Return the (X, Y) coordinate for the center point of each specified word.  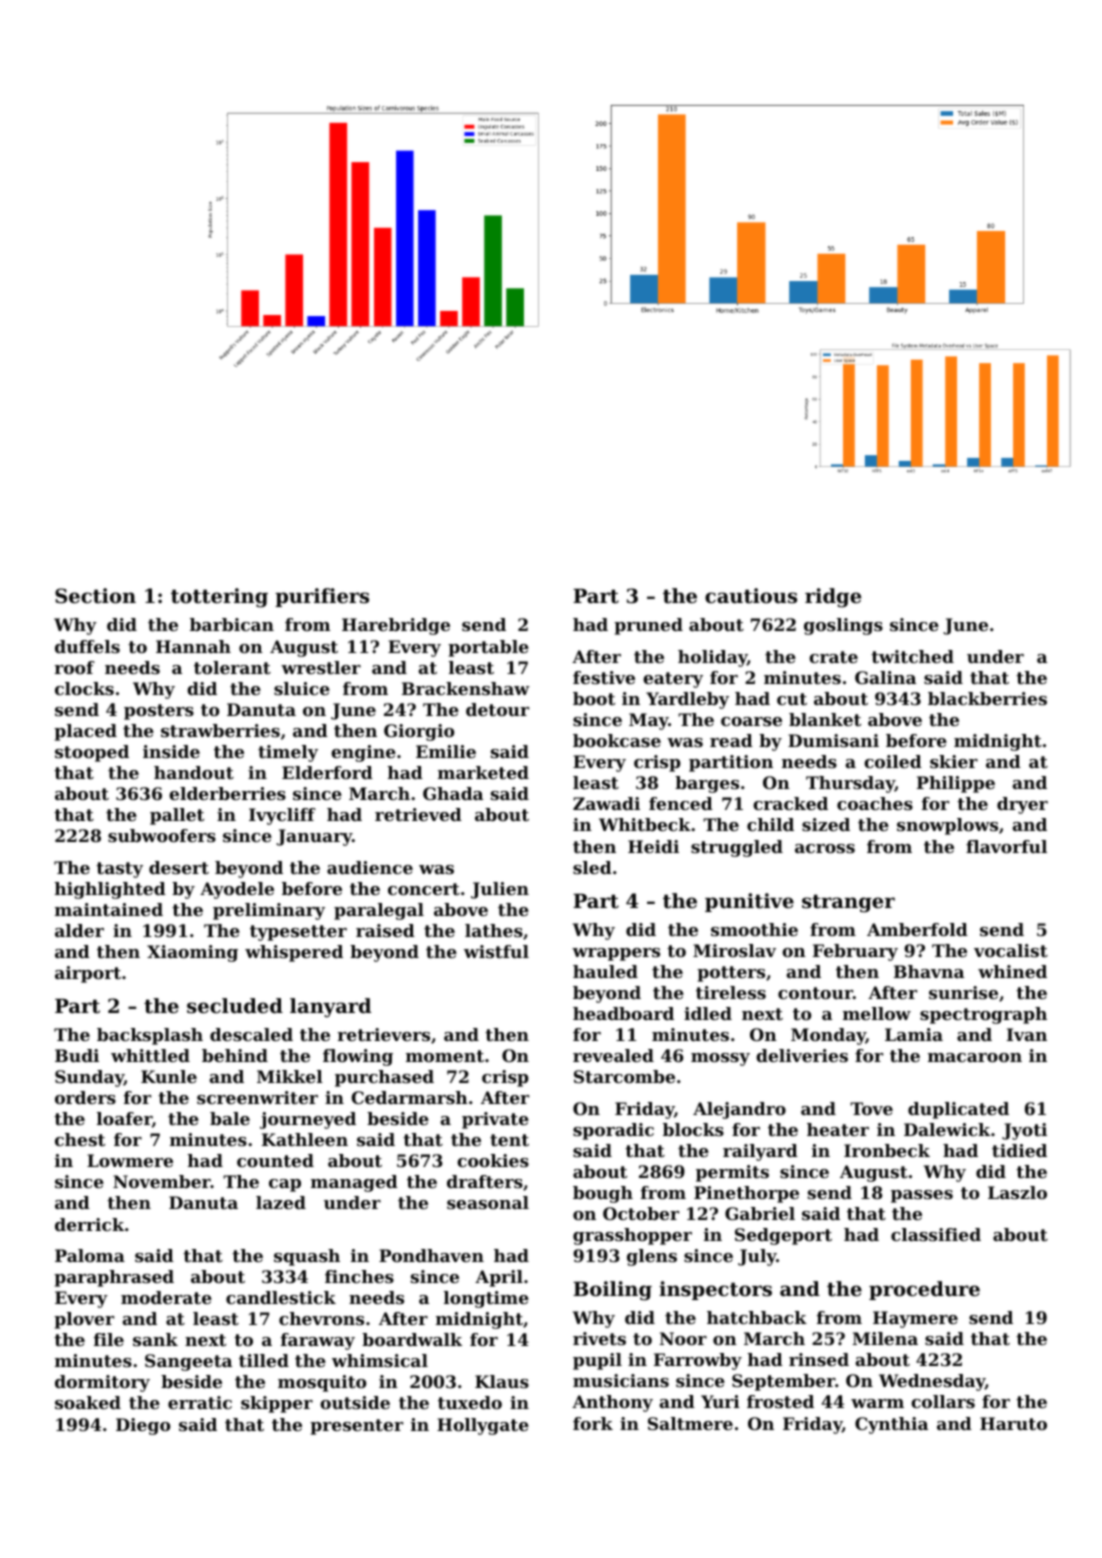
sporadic (613, 1131)
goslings (843, 626)
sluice (302, 688)
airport (88, 974)
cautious (751, 596)
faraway (318, 1341)
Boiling (612, 1291)
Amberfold (917, 929)
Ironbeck (887, 1150)
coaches (875, 803)
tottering (219, 598)
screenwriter (257, 1097)
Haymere (915, 1319)
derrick (89, 1224)
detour (497, 709)
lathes (494, 930)
